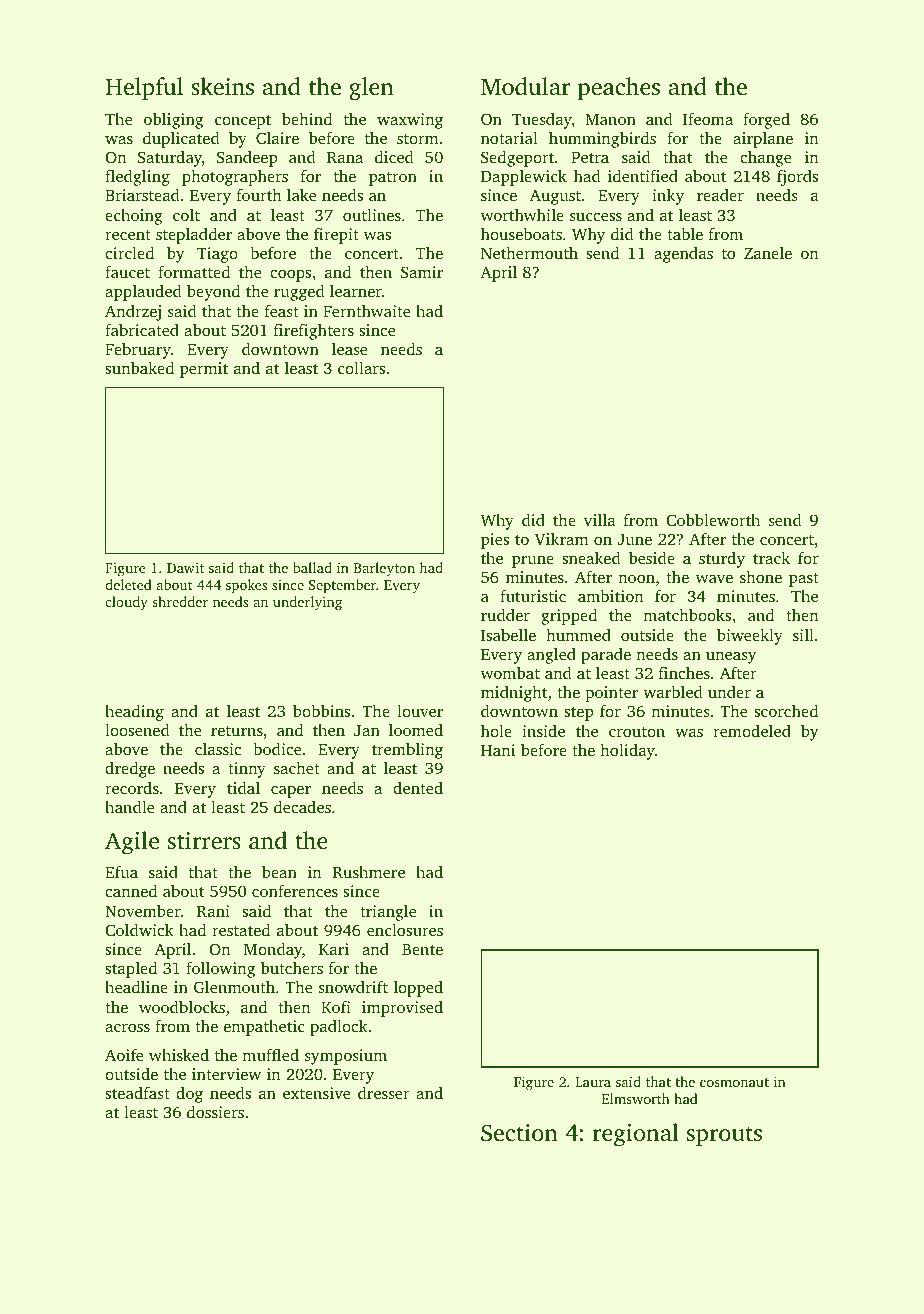 The height and width of the document is (1314, 924). Describe the element at coordinates (763, 140) in the document. I see `airplane` at that location.
